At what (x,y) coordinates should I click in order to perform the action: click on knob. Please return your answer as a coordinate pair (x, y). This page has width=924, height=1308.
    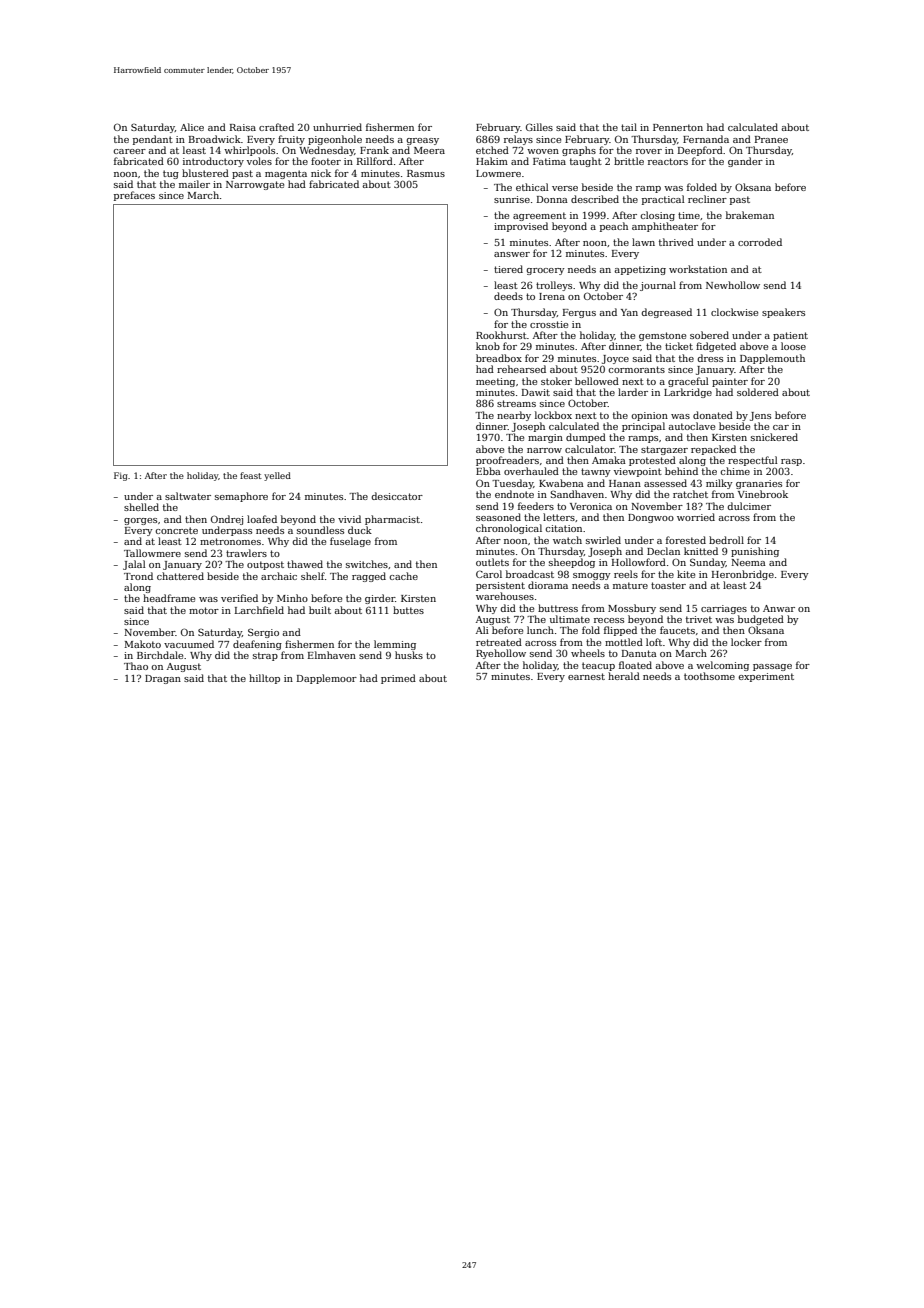
    Looking at the image, I should click on (488, 346).
